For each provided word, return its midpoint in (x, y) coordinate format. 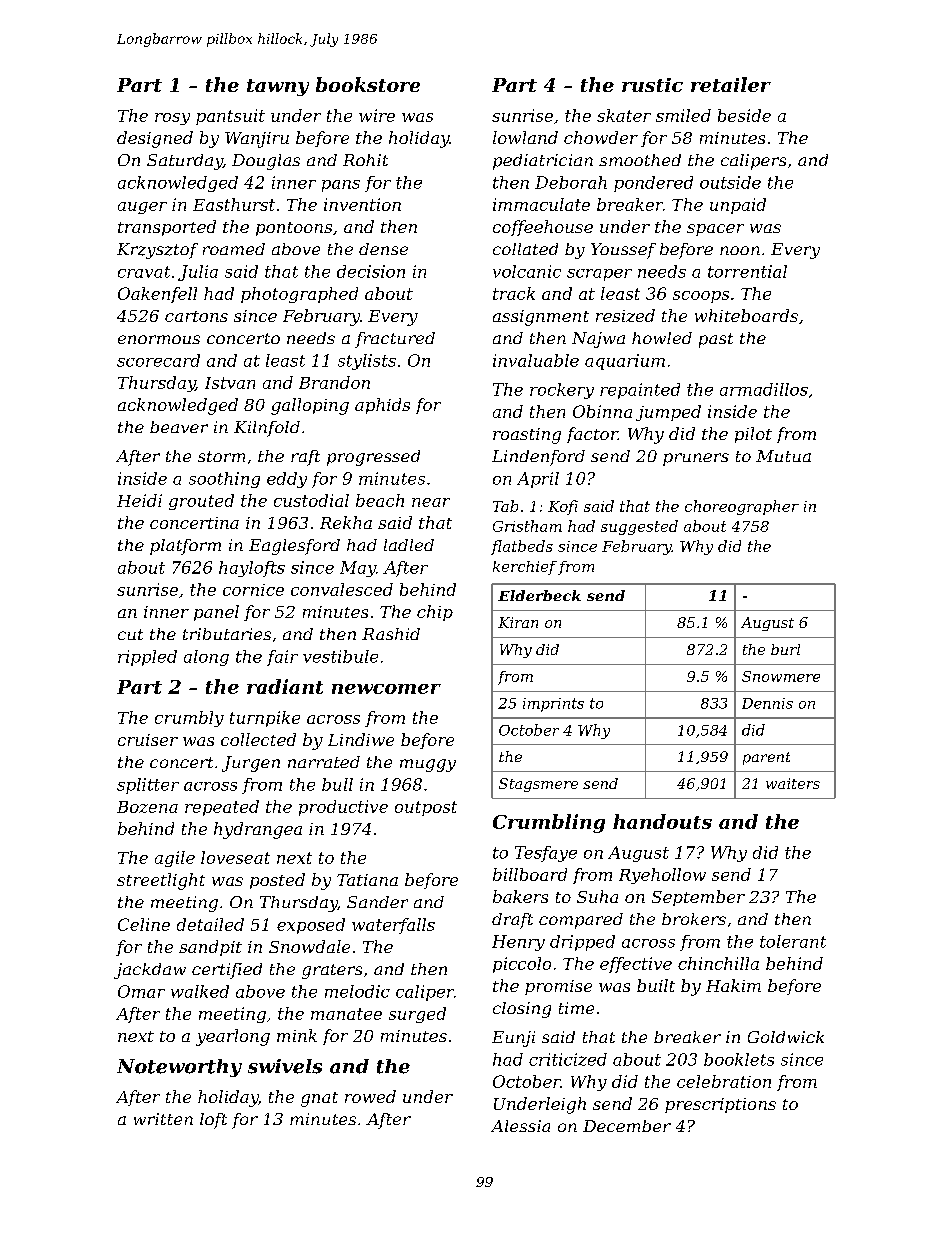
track (514, 293)
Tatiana (367, 880)
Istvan (230, 383)
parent (766, 758)
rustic (652, 85)
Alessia (520, 1126)
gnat (319, 1099)
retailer (731, 84)
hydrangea (258, 830)
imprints (553, 705)
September (698, 898)
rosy (172, 119)
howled (662, 338)
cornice (253, 590)
